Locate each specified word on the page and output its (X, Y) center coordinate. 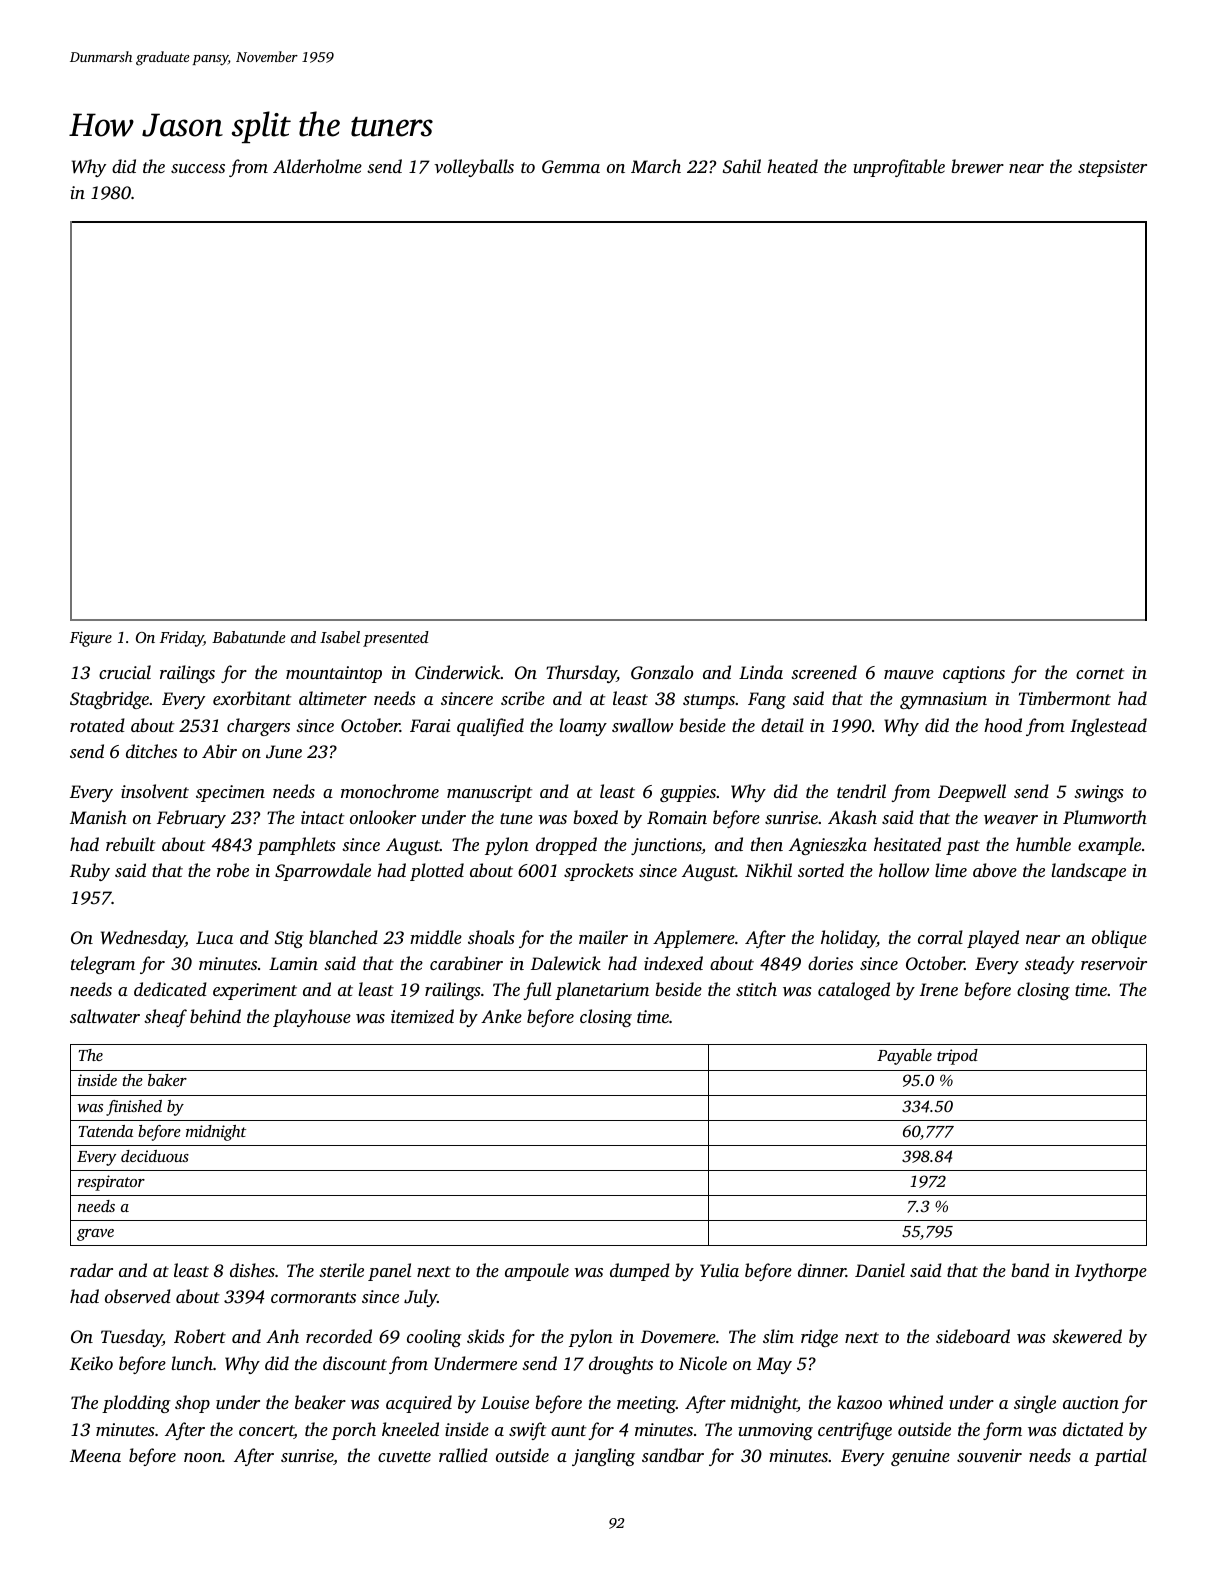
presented (396, 639)
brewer (977, 166)
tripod (957, 1057)
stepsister (1112, 168)
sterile (341, 1270)
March (656, 166)
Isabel (340, 637)
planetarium (602, 991)
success (198, 168)
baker (167, 1080)
